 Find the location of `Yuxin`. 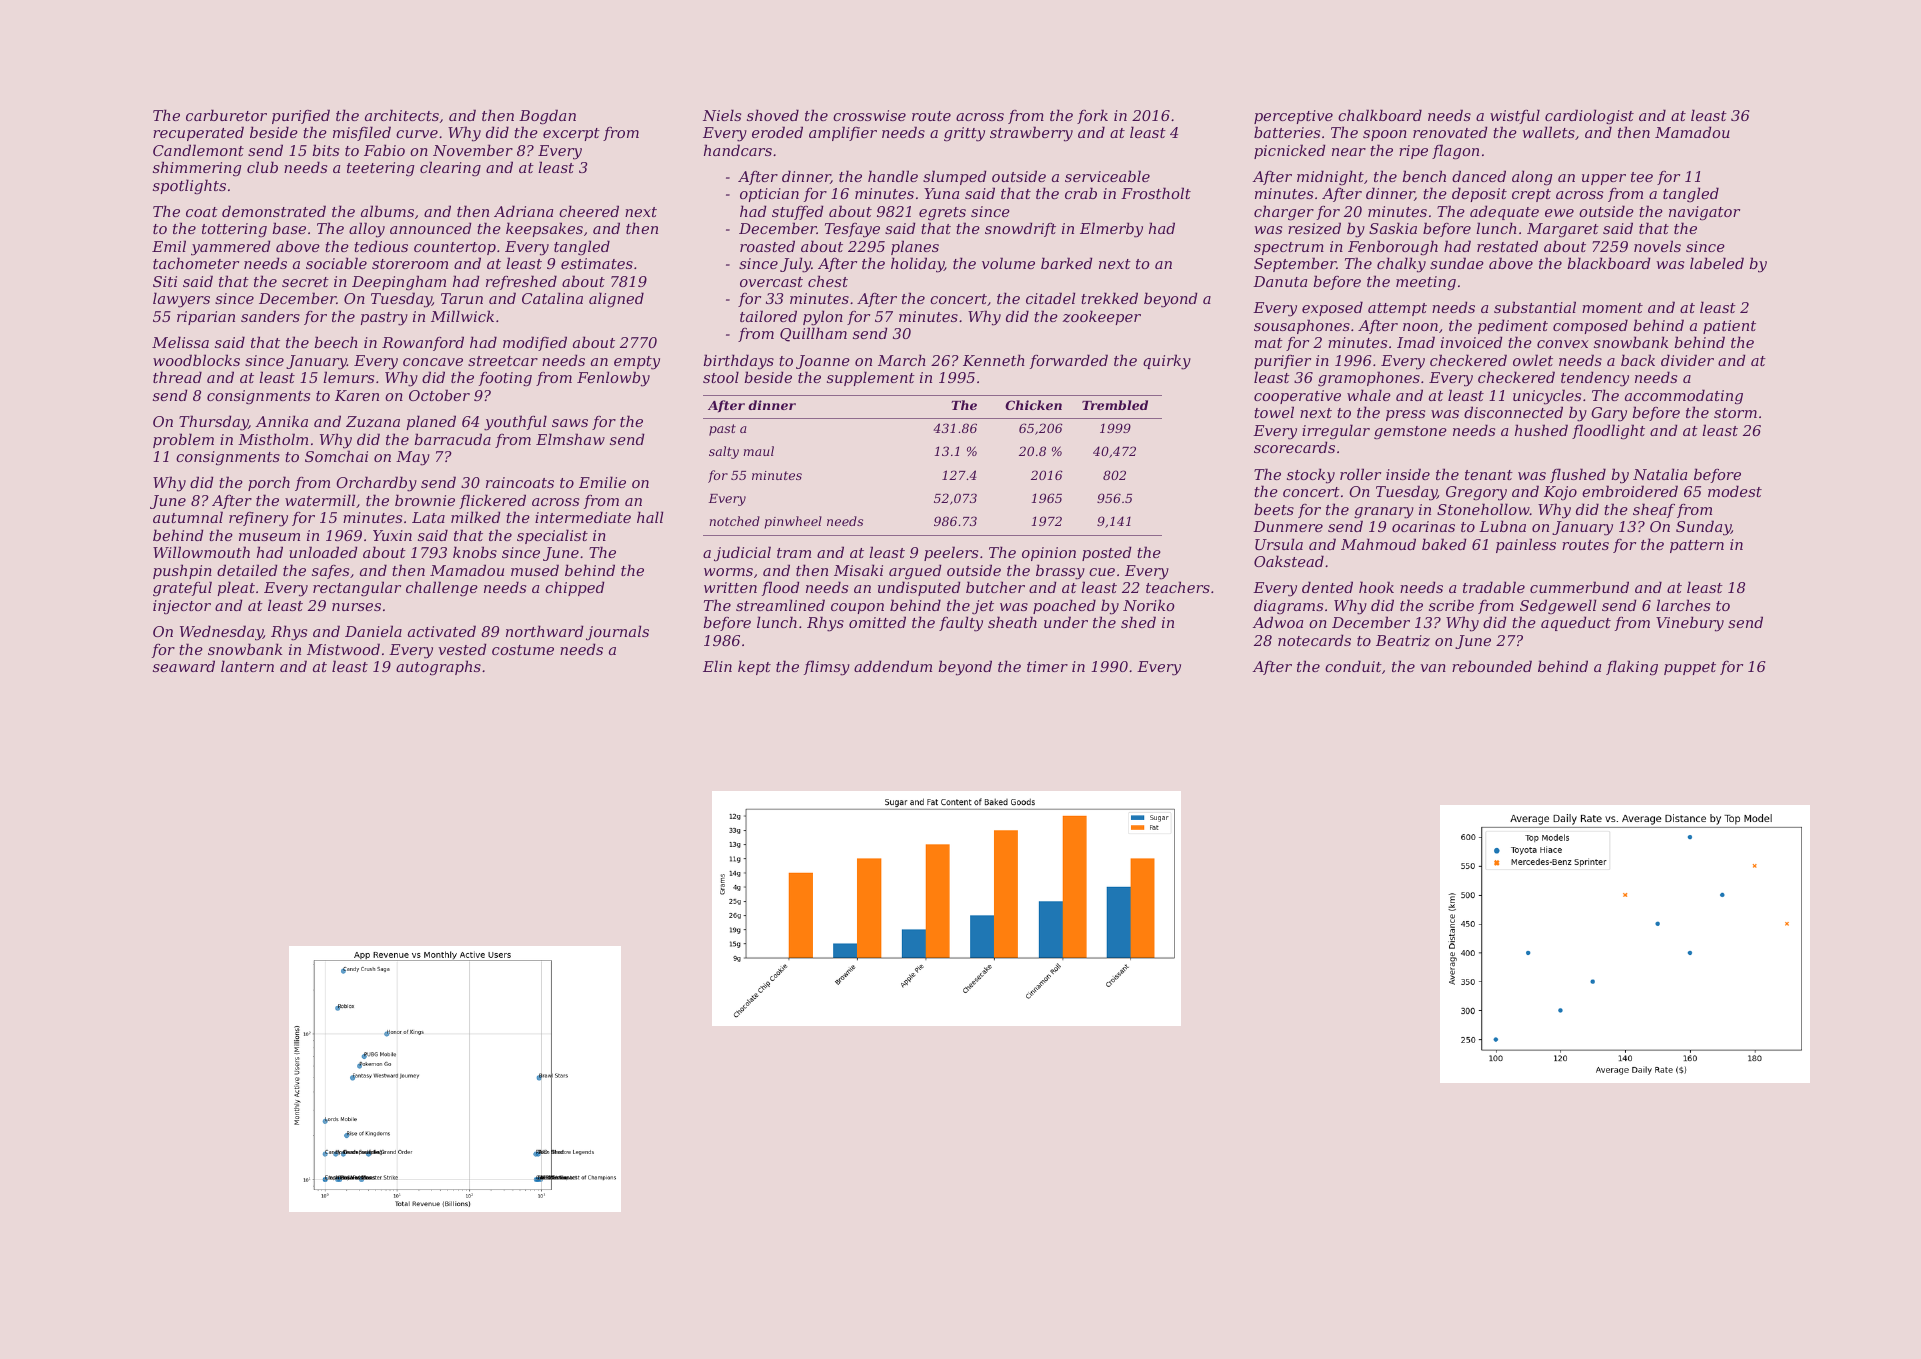

Yuxin is located at coordinates (392, 535).
